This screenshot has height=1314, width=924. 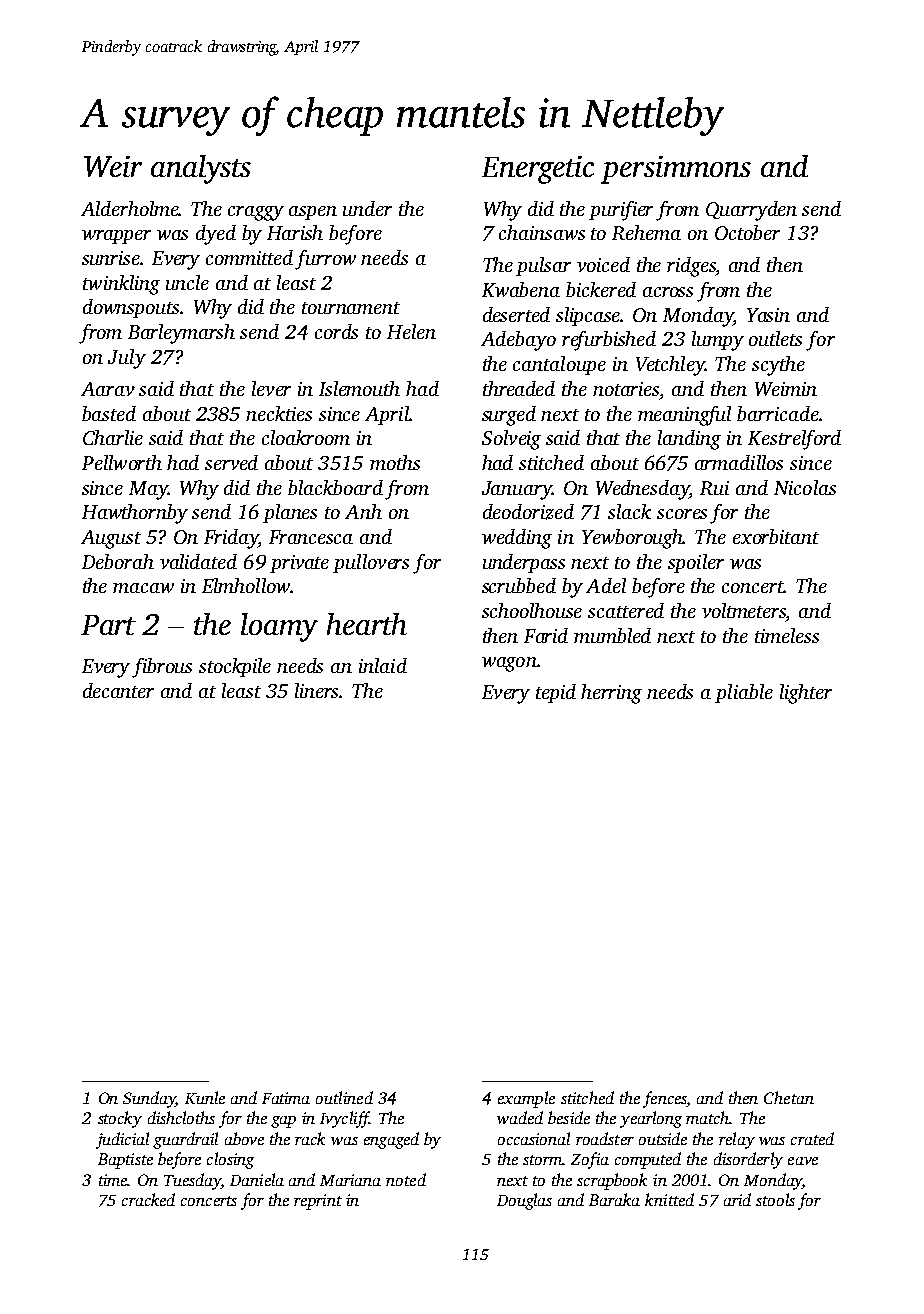 What do you see at coordinates (676, 170) in the screenshot?
I see `persimmons` at bounding box center [676, 170].
